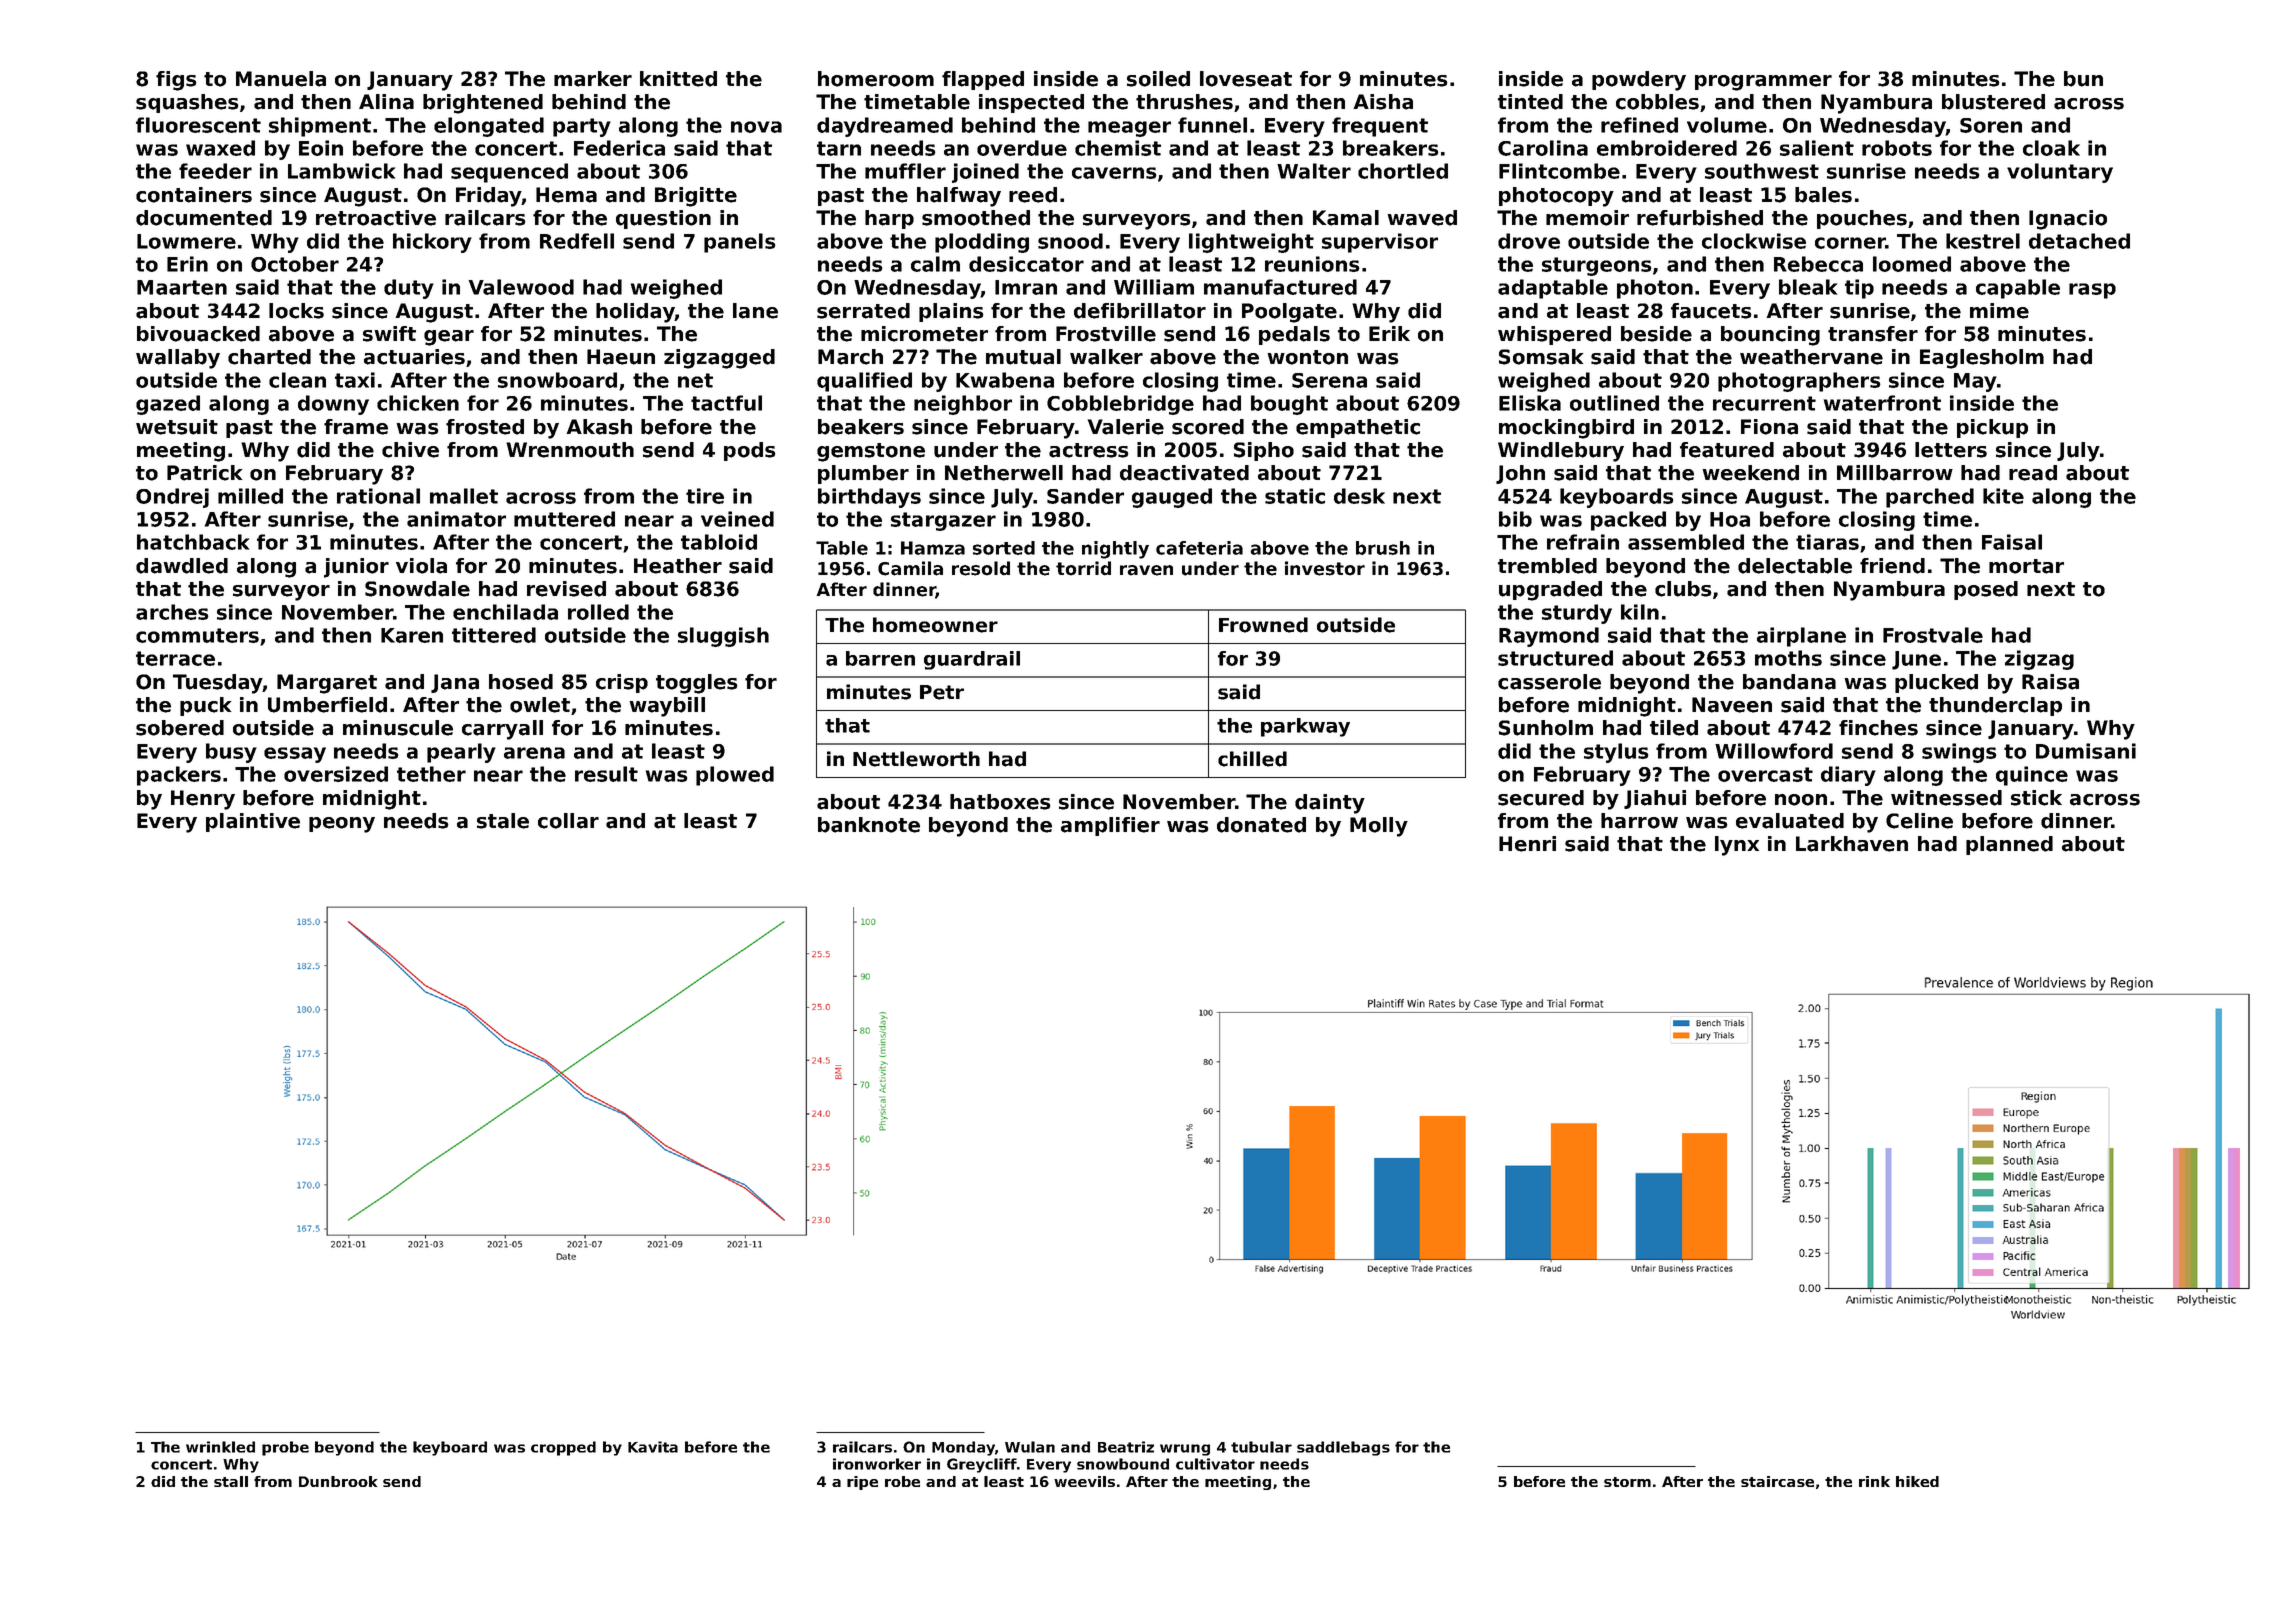  Describe the element at coordinates (342, 825) in the screenshot. I see `peony` at that location.
